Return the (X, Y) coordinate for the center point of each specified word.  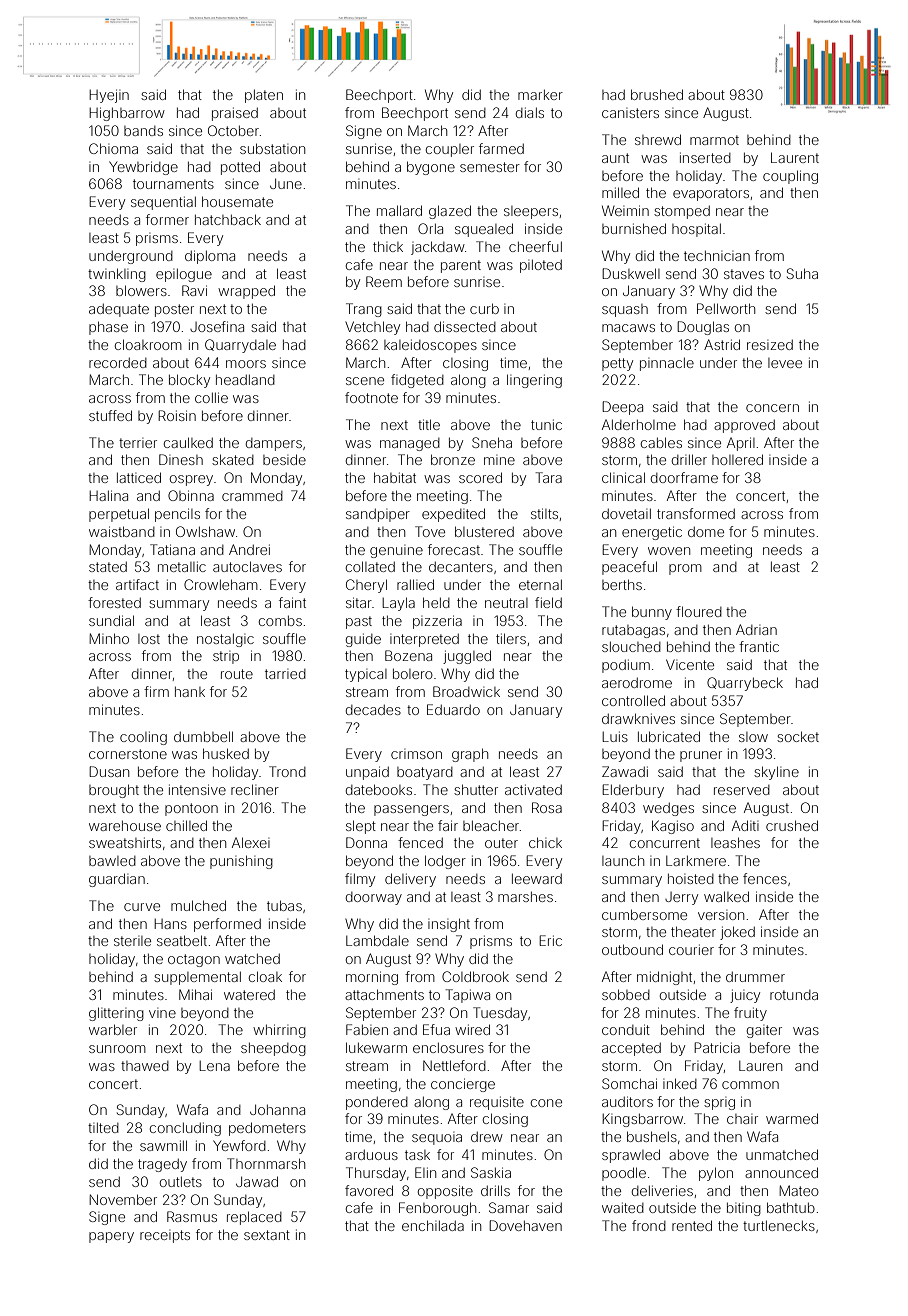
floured (699, 611)
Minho (109, 638)
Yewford (239, 1145)
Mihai (195, 994)
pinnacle (667, 364)
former (167, 219)
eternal (540, 585)
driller (689, 459)
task (417, 1155)
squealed (484, 230)
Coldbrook (475, 976)
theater (693, 931)
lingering (534, 381)
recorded (118, 363)
